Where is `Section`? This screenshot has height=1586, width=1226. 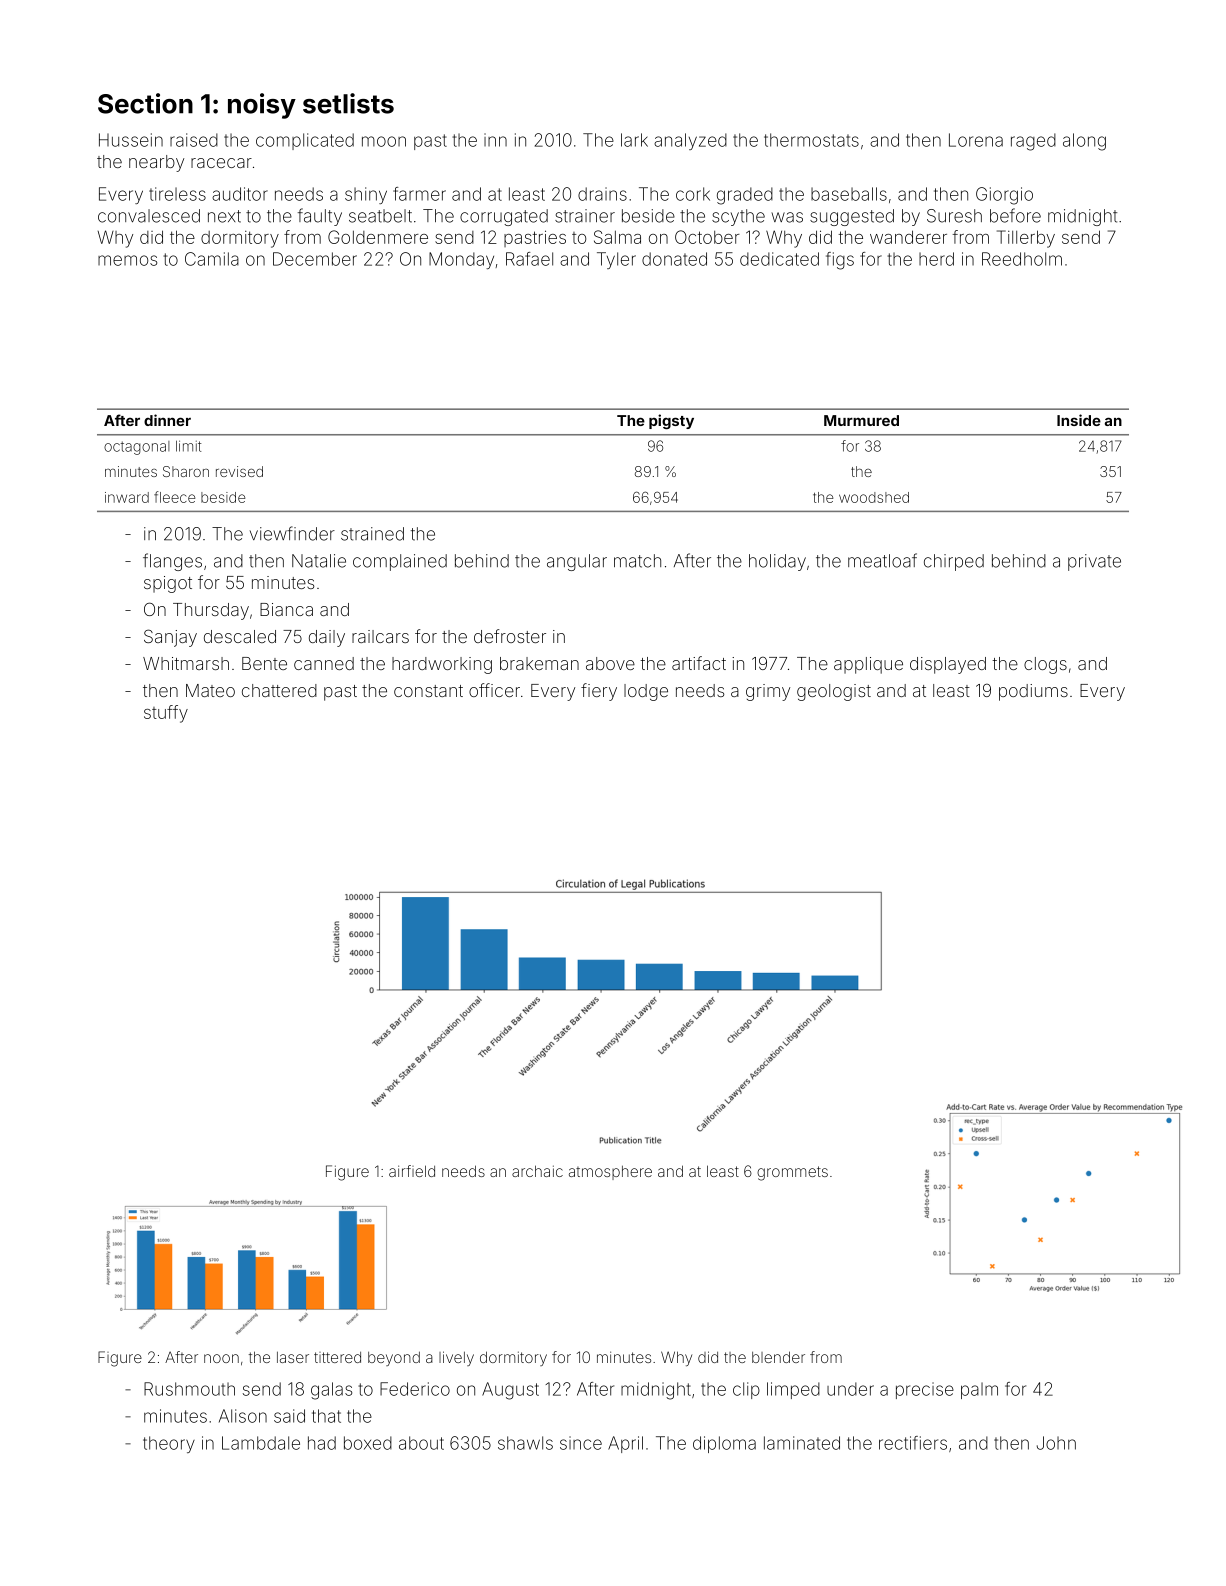
Section is located at coordinates (145, 103).
